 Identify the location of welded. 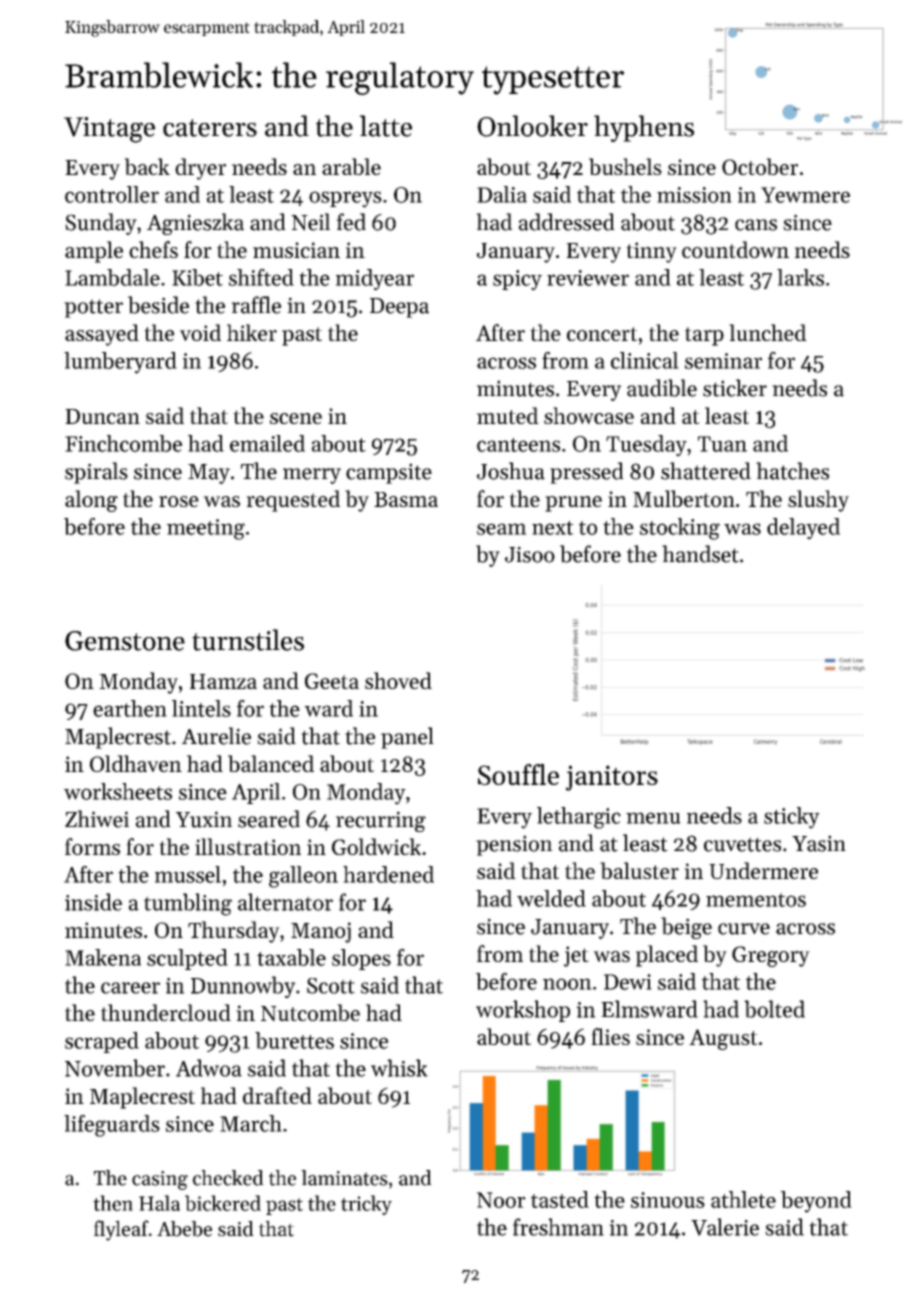
(551, 898).
